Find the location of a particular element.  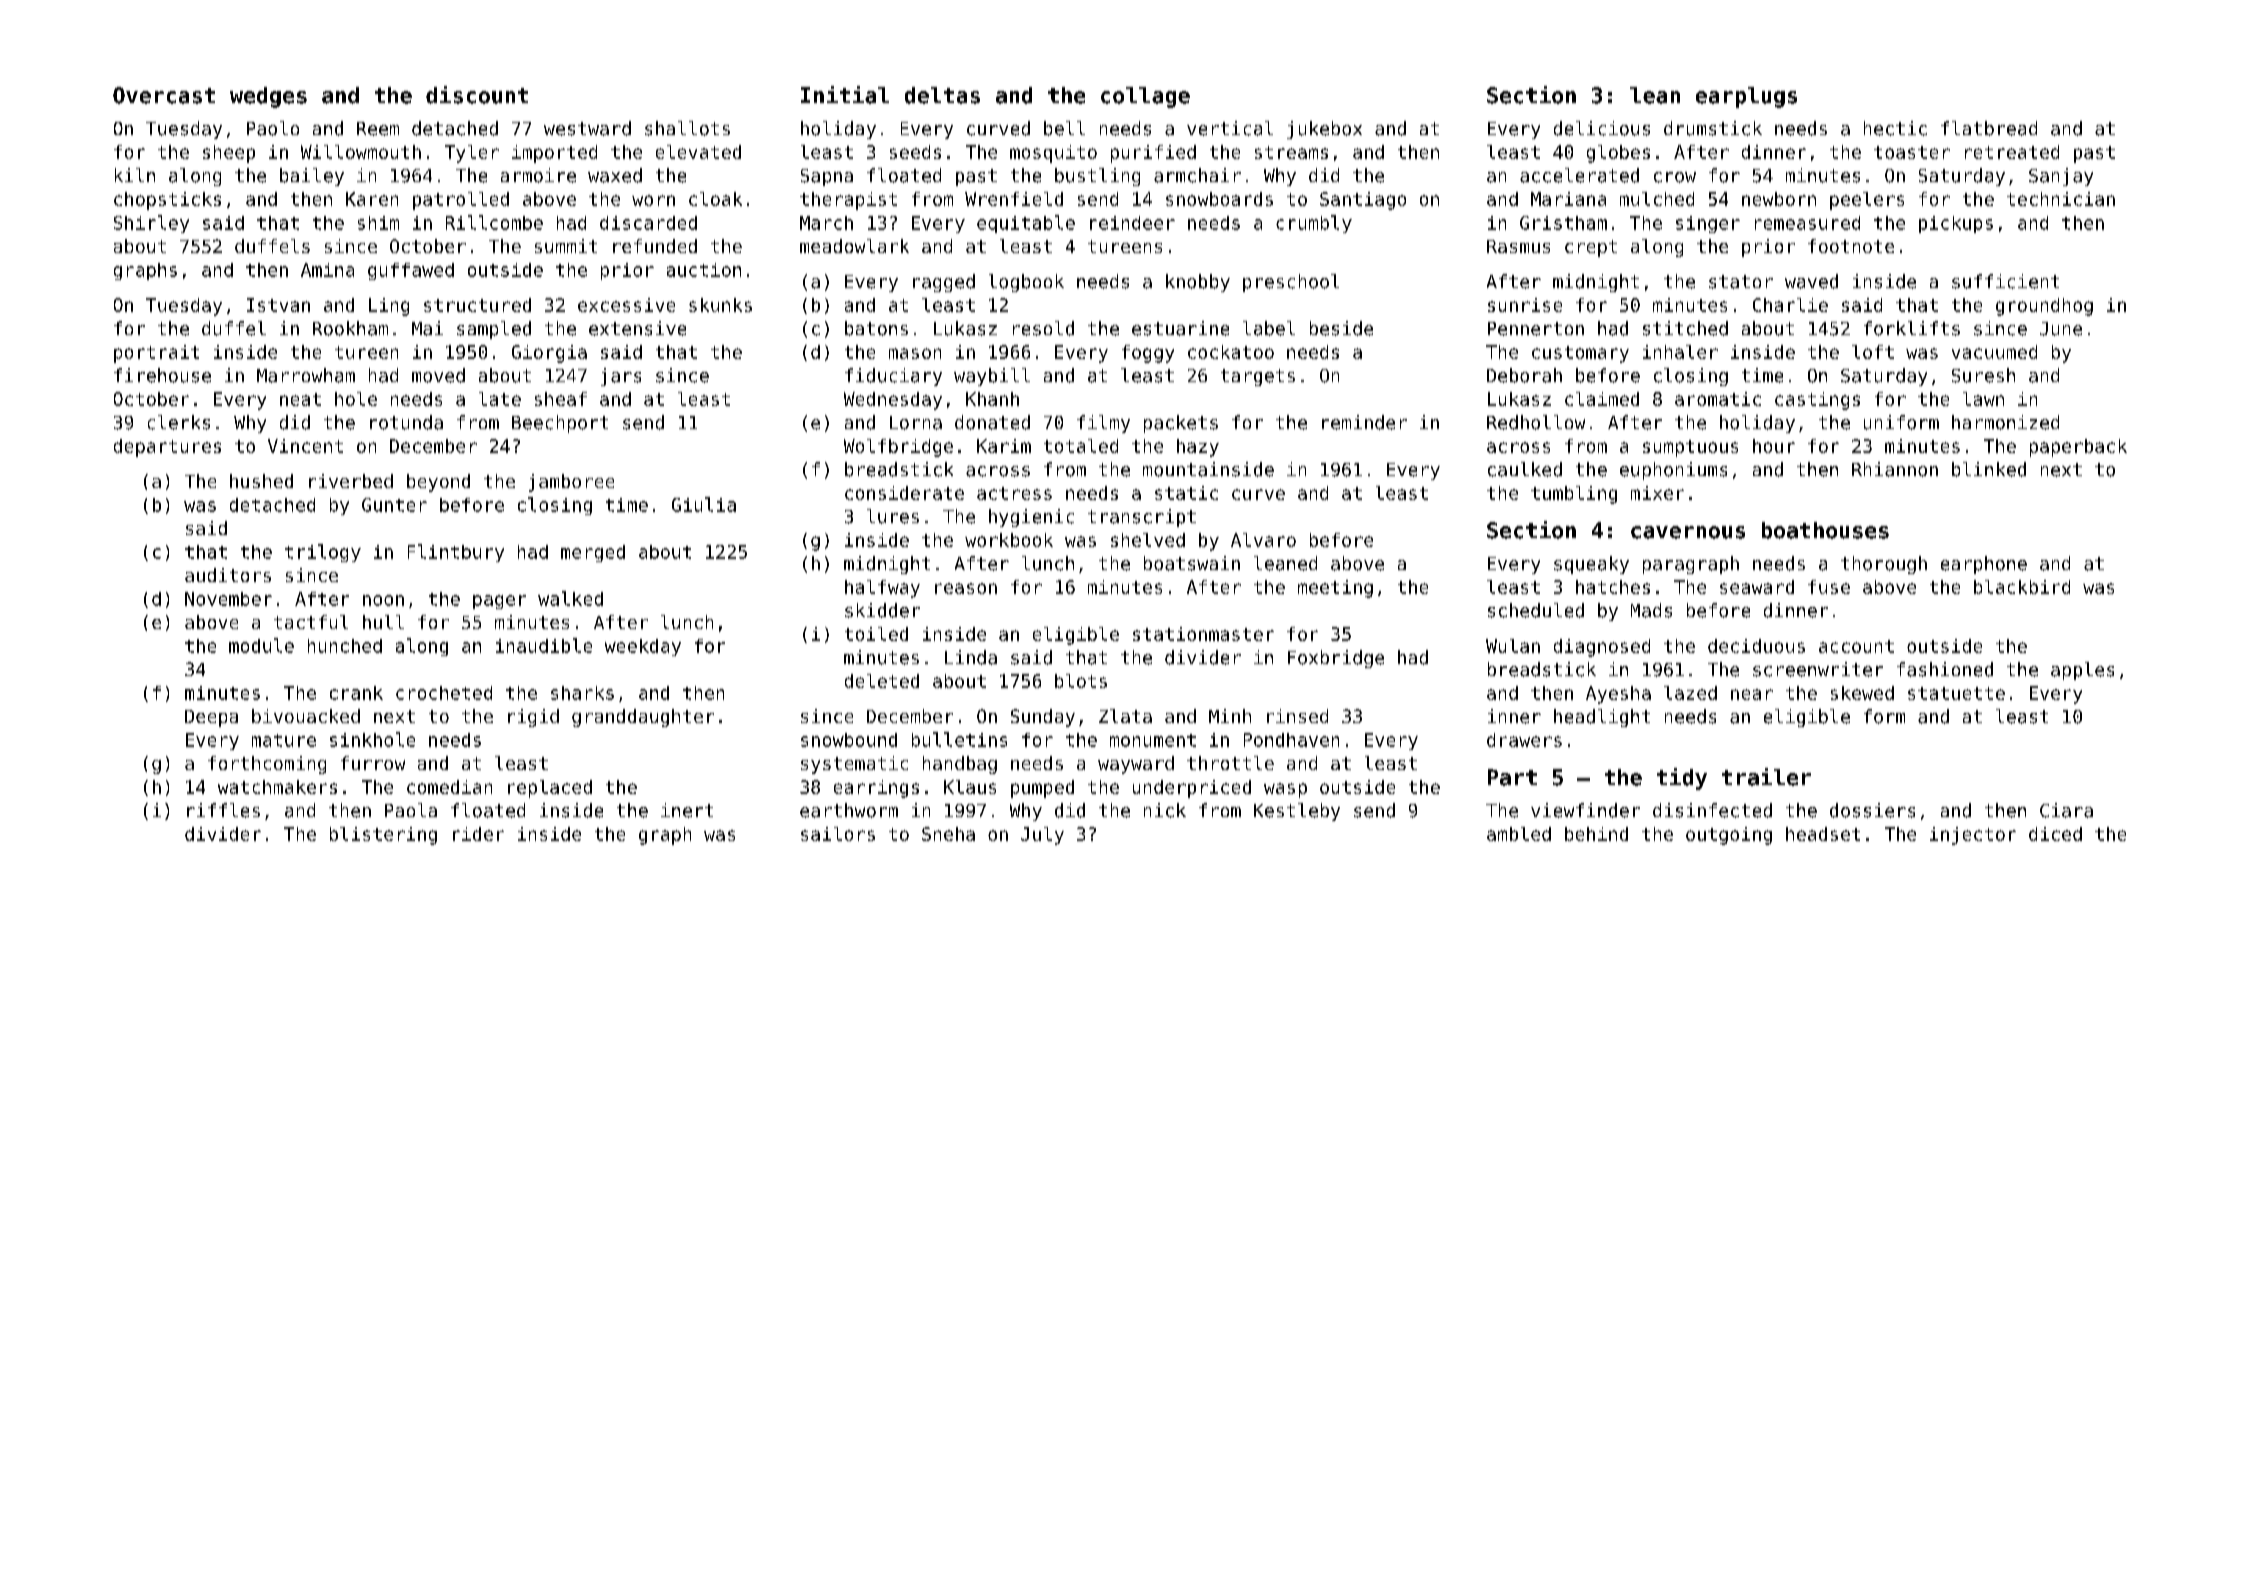

mature is located at coordinates (284, 740).
